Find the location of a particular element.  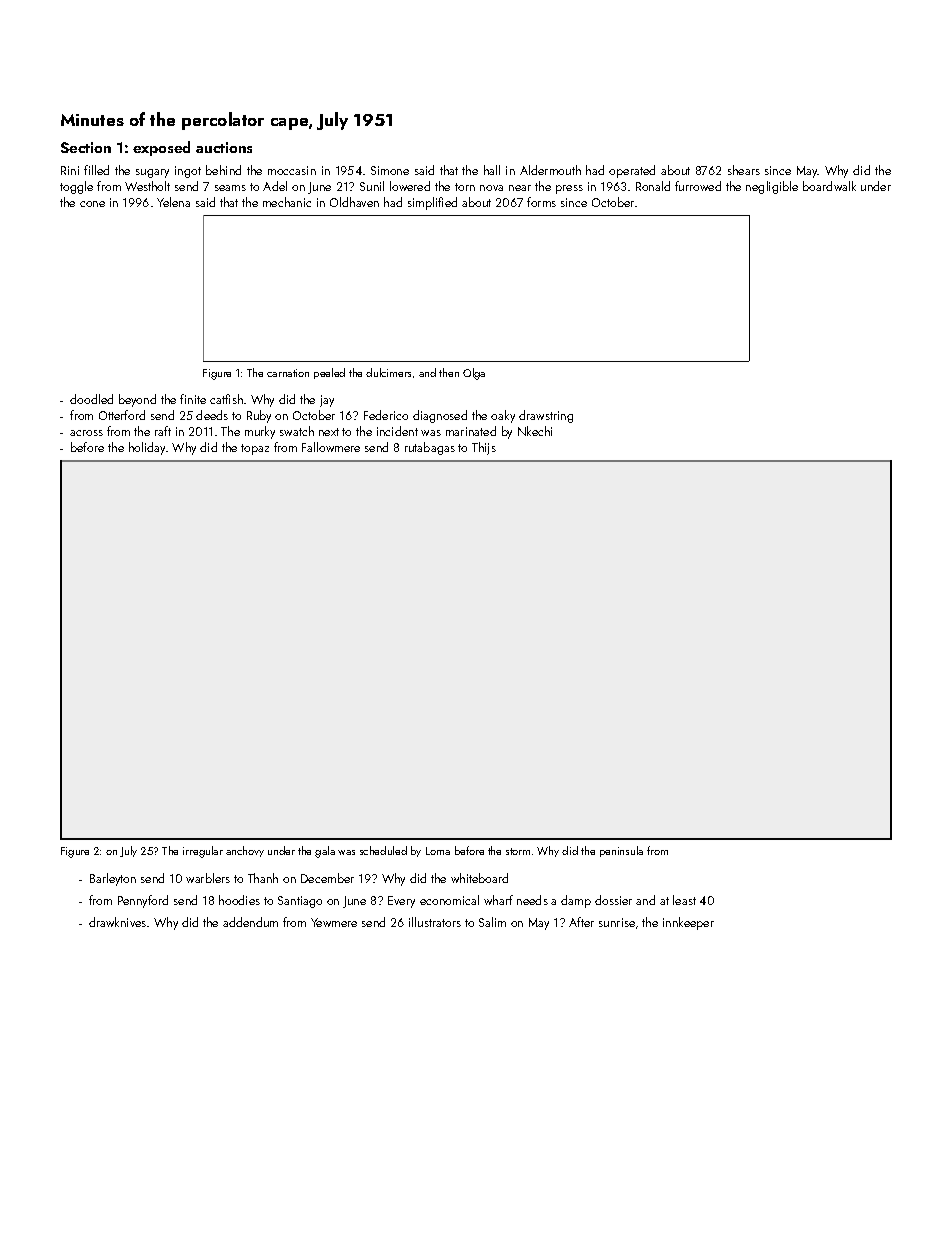

negligible is located at coordinates (772, 187).
